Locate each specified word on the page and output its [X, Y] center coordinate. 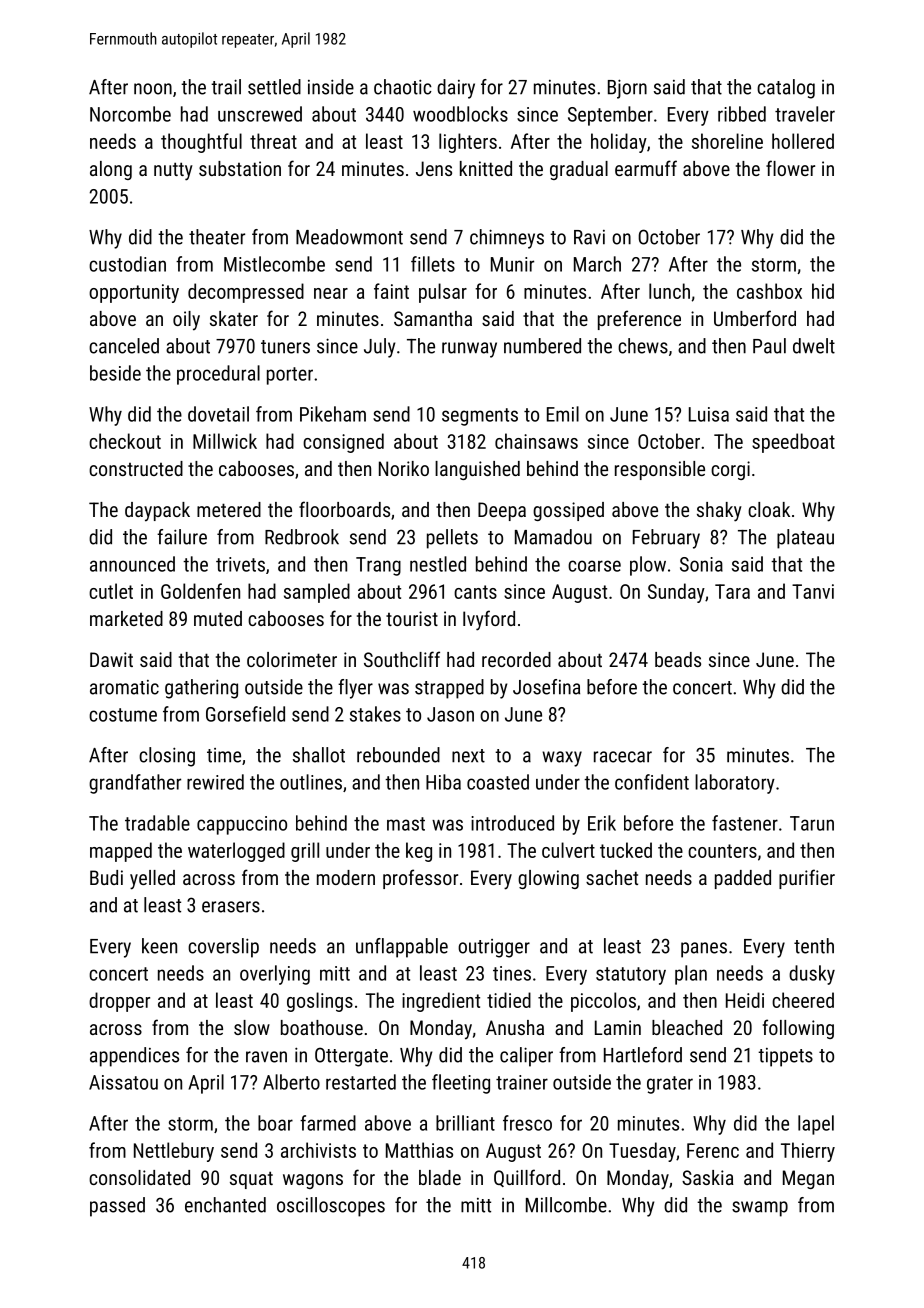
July [379, 348]
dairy [456, 89]
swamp [760, 1209]
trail [226, 87]
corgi [730, 470]
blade [440, 1177]
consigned [343, 443]
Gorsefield [245, 714]
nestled [438, 564]
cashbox [769, 291]
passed [117, 1207]
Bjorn [627, 89]
